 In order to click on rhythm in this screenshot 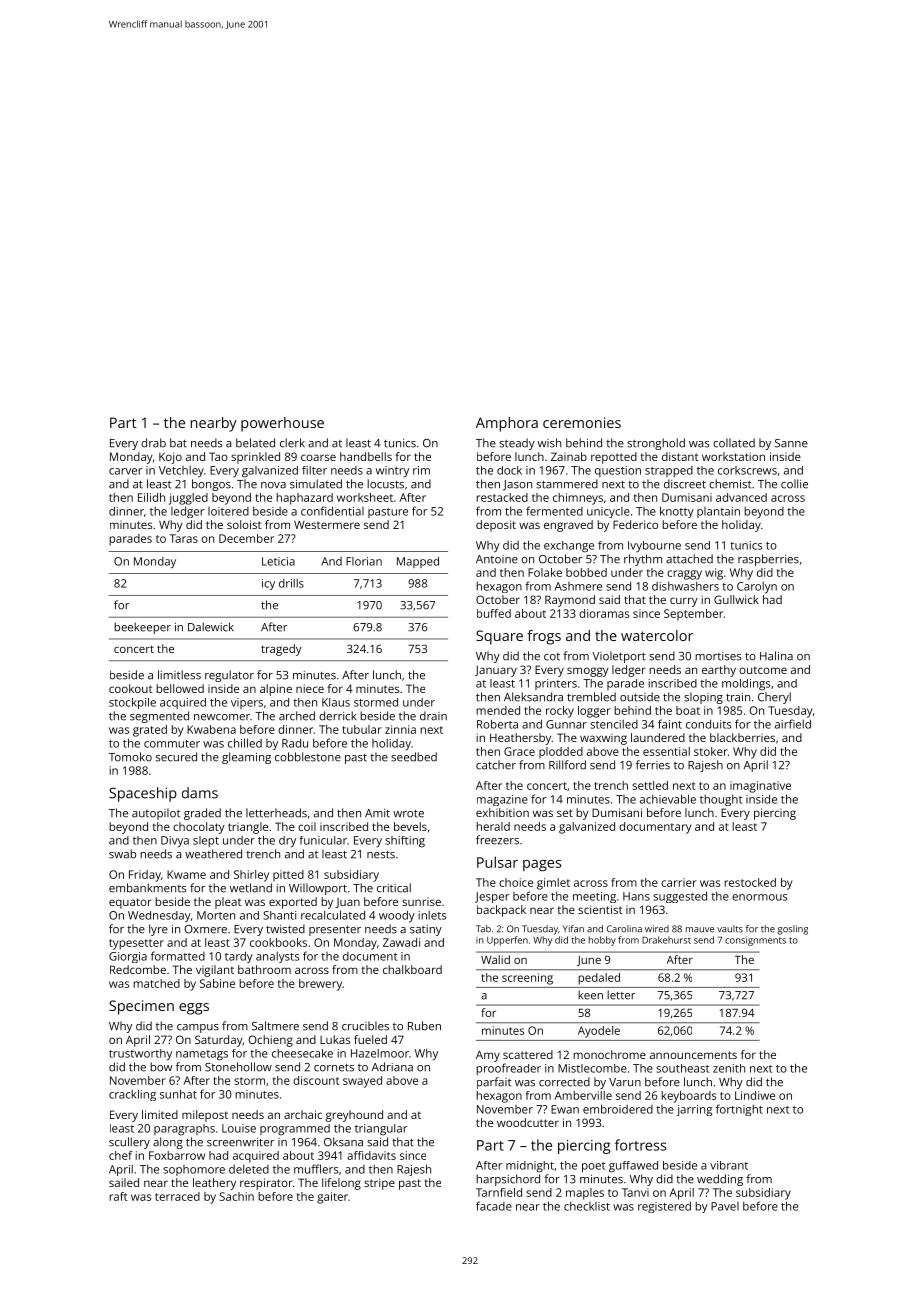, I will do `click(643, 560)`.
